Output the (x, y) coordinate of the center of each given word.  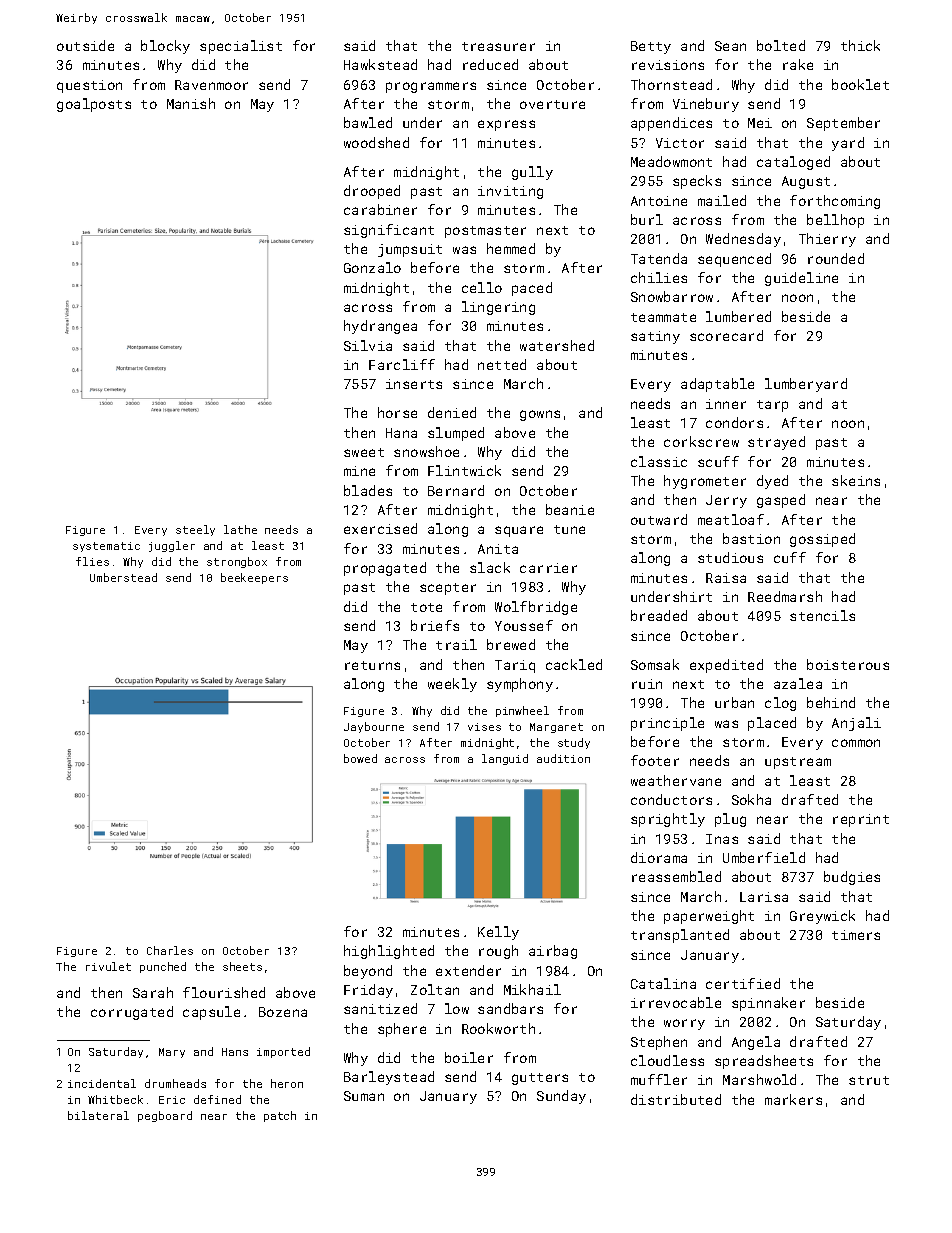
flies (92, 561)
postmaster (485, 232)
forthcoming (835, 202)
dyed (772, 482)
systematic (106, 547)
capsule (211, 1013)
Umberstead (123, 577)
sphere (402, 1030)
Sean (730, 46)
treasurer (498, 46)
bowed (360, 758)
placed (772, 724)
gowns (540, 415)
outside (85, 45)
